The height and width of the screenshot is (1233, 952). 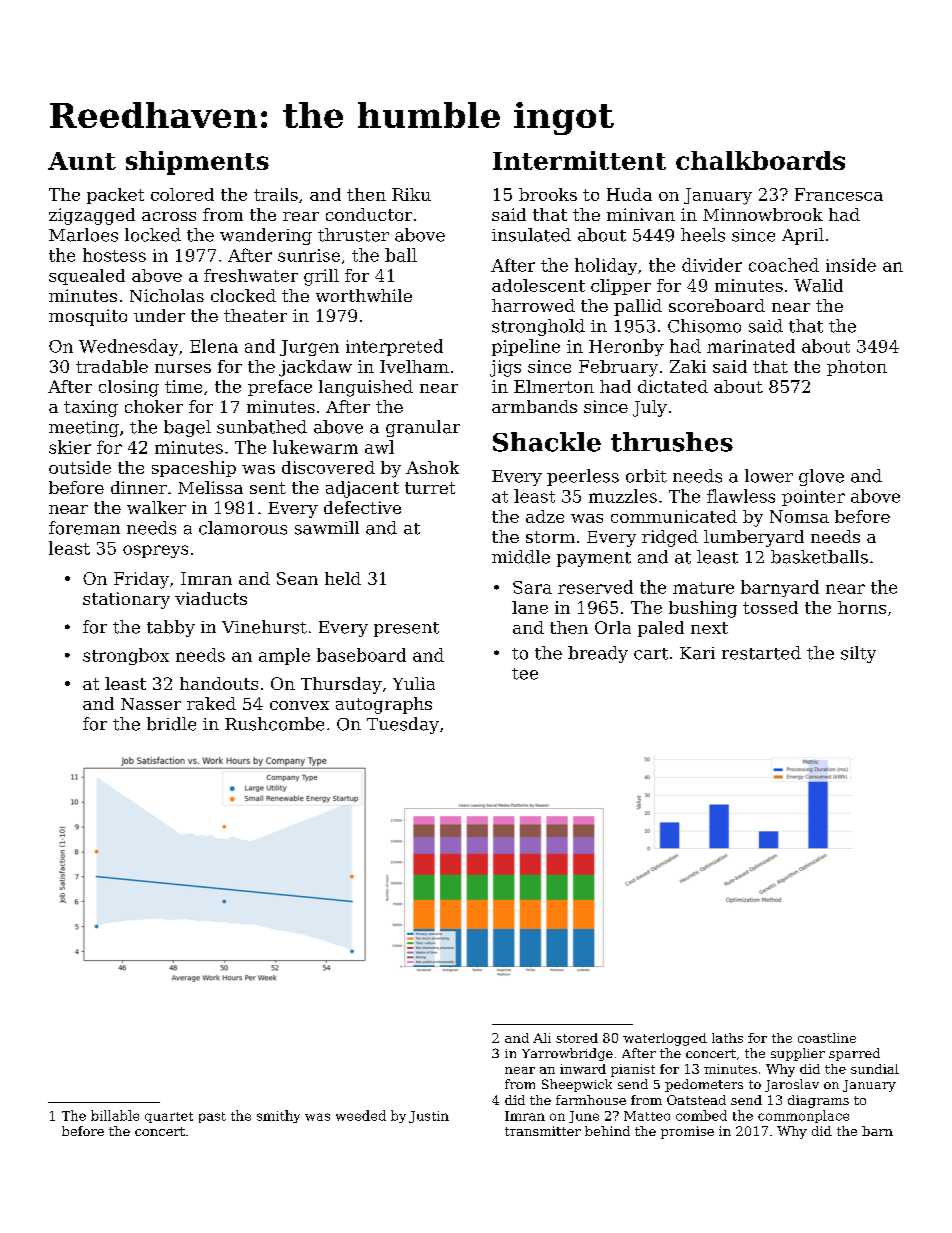 What do you see at coordinates (115, 1115) in the screenshot?
I see `billable` at bounding box center [115, 1115].
